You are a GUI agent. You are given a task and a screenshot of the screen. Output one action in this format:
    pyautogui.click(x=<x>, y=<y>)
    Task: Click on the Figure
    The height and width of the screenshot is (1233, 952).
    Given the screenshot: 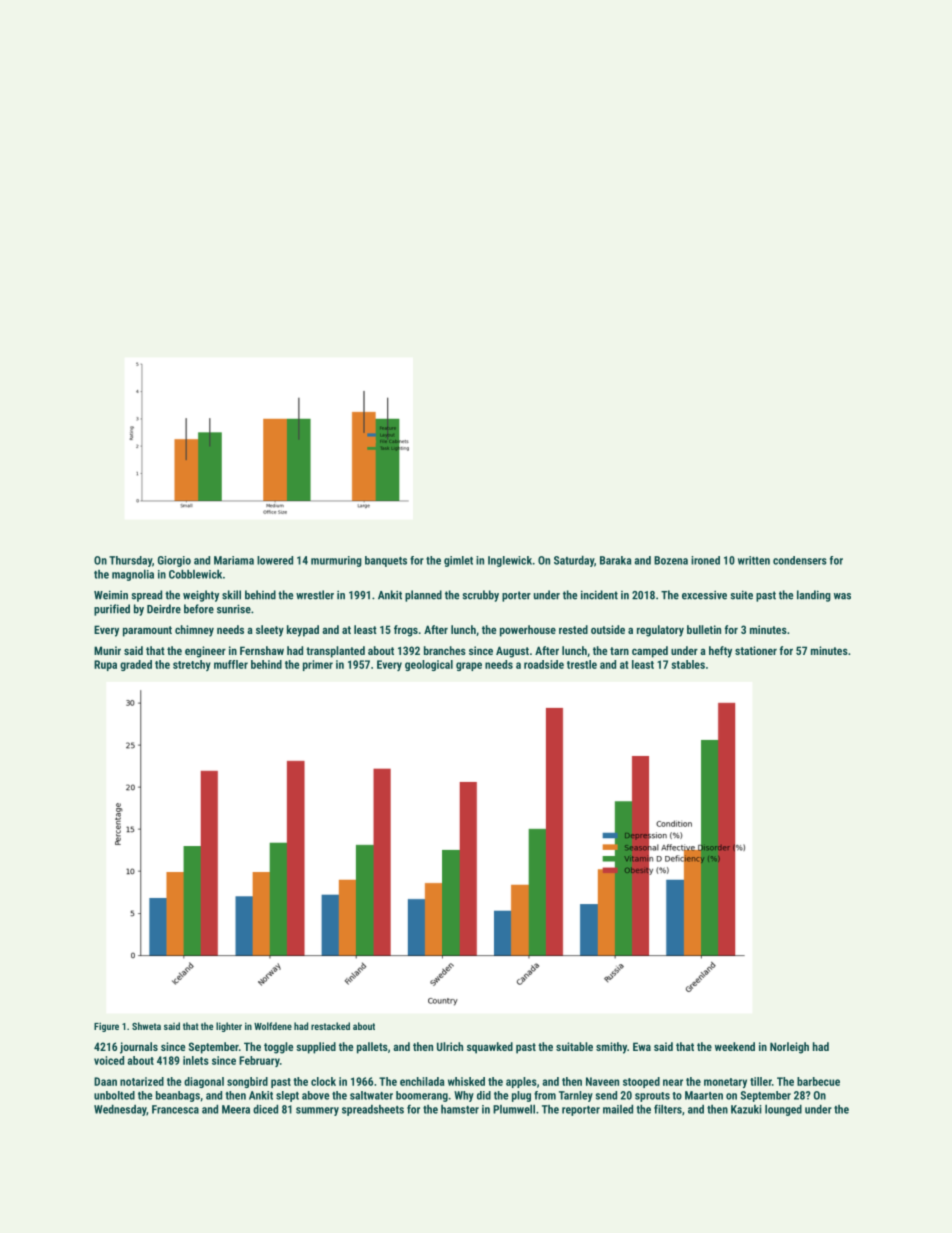 What is the action you would take?
    pyautogui.click(x=106, y=1027)
